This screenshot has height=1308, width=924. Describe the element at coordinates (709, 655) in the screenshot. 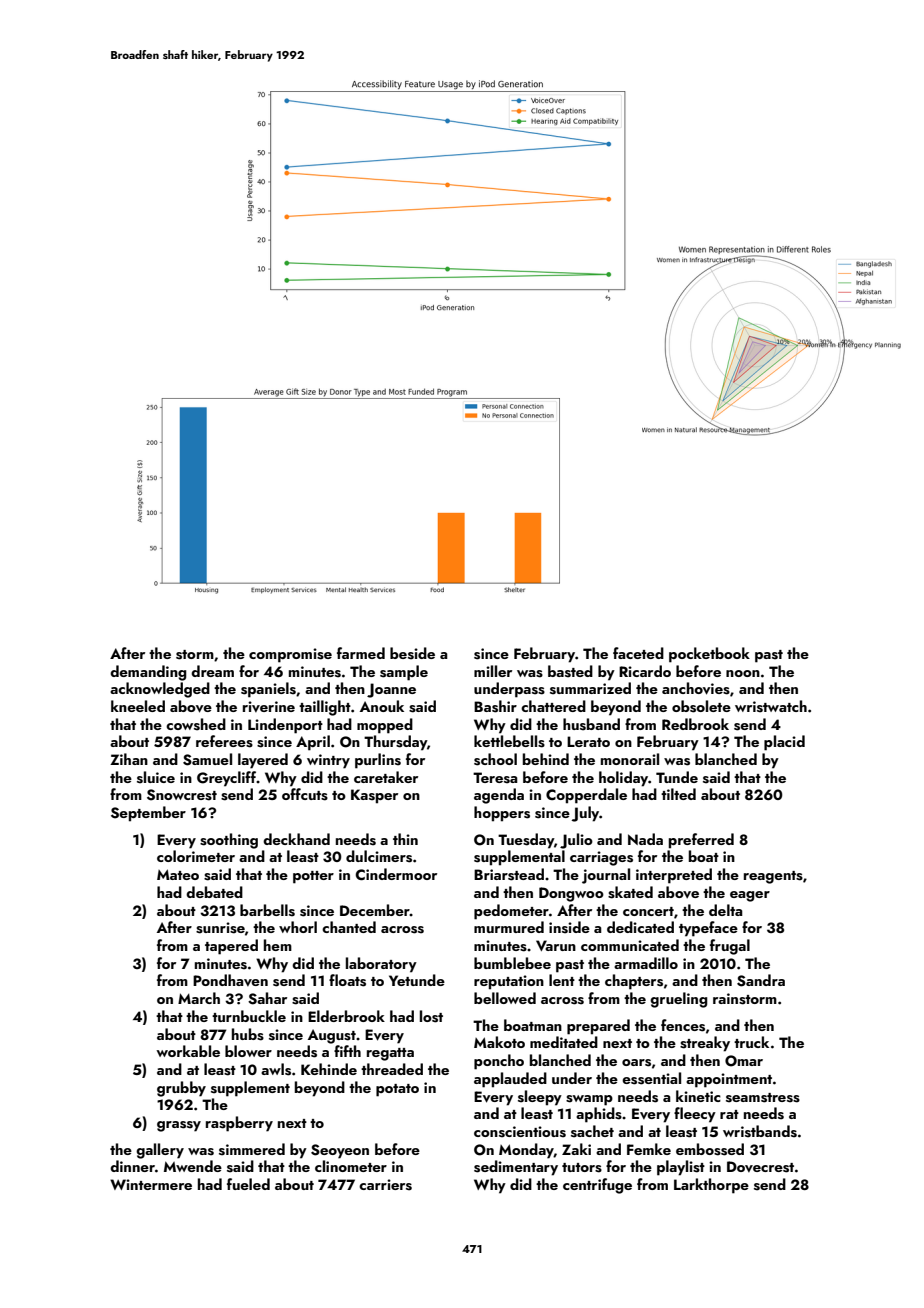

I see `pocketbook` at that location.
